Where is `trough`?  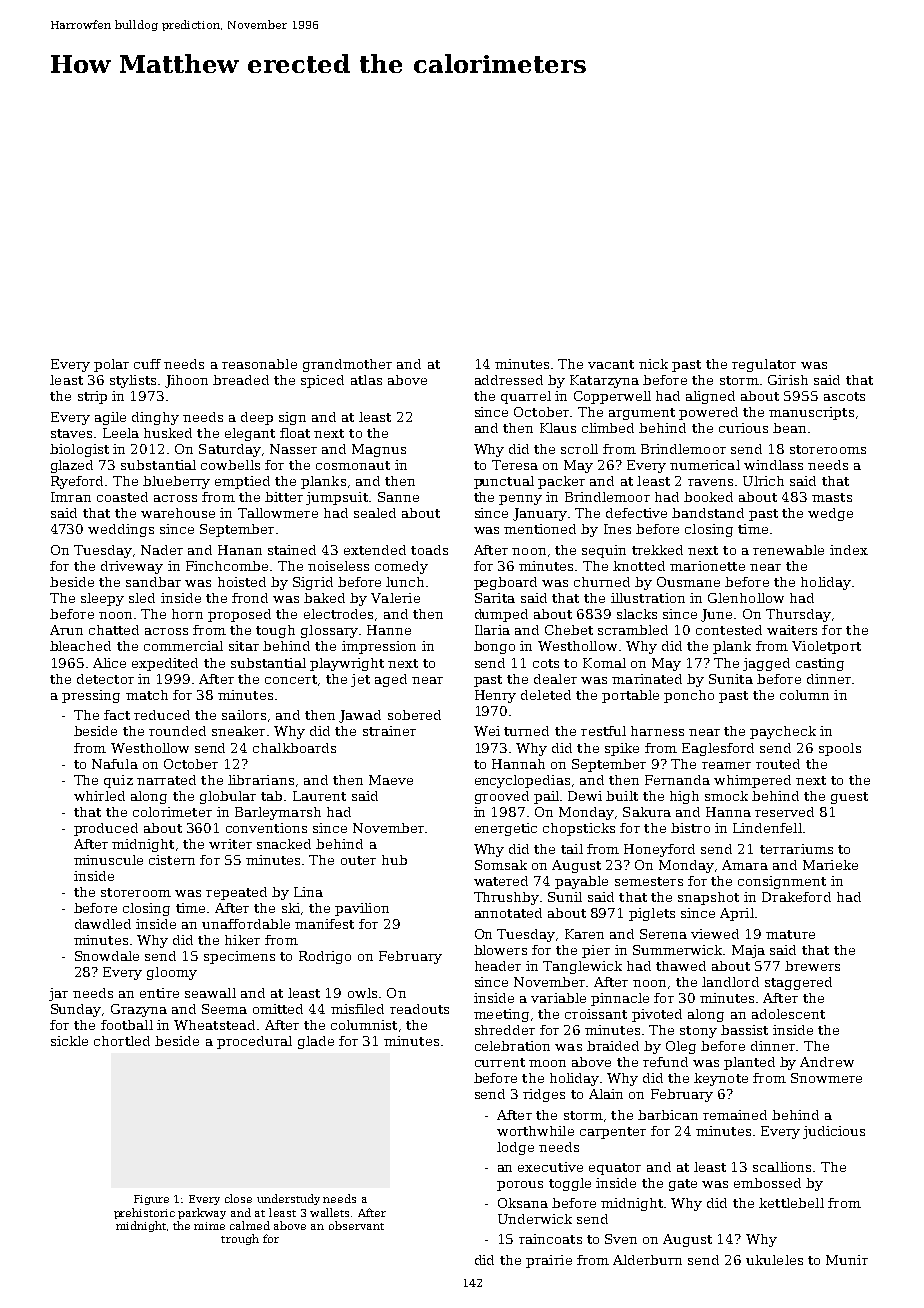
trough is located at coordinates (240, 1239).
